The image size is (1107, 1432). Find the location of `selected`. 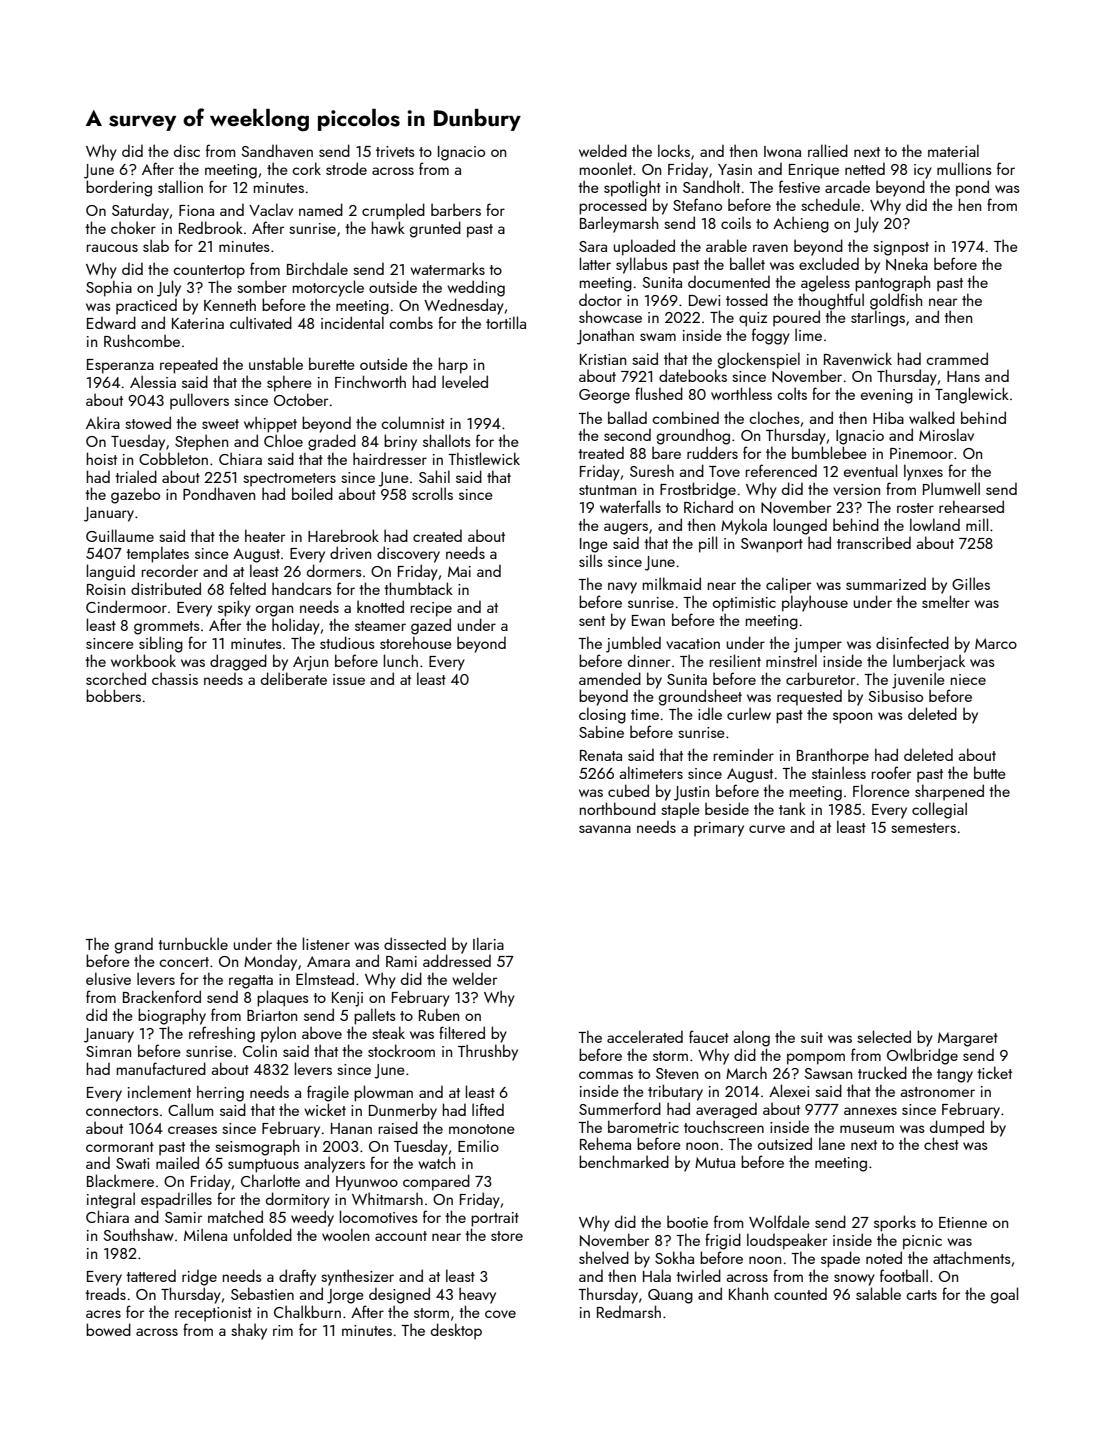

selected is located at coordinates (884, 1036).
